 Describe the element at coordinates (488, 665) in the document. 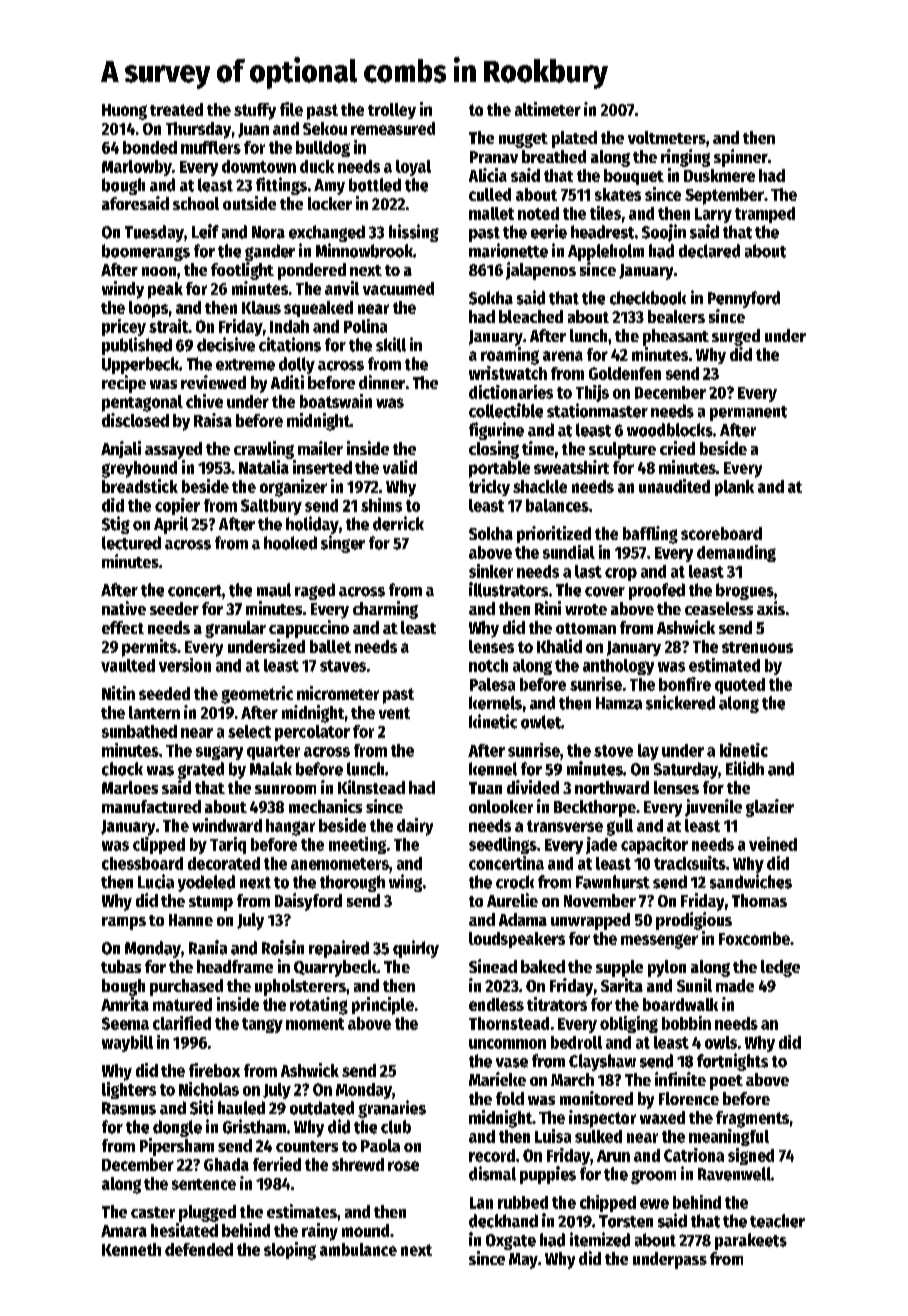

I see `notch` at that location.
